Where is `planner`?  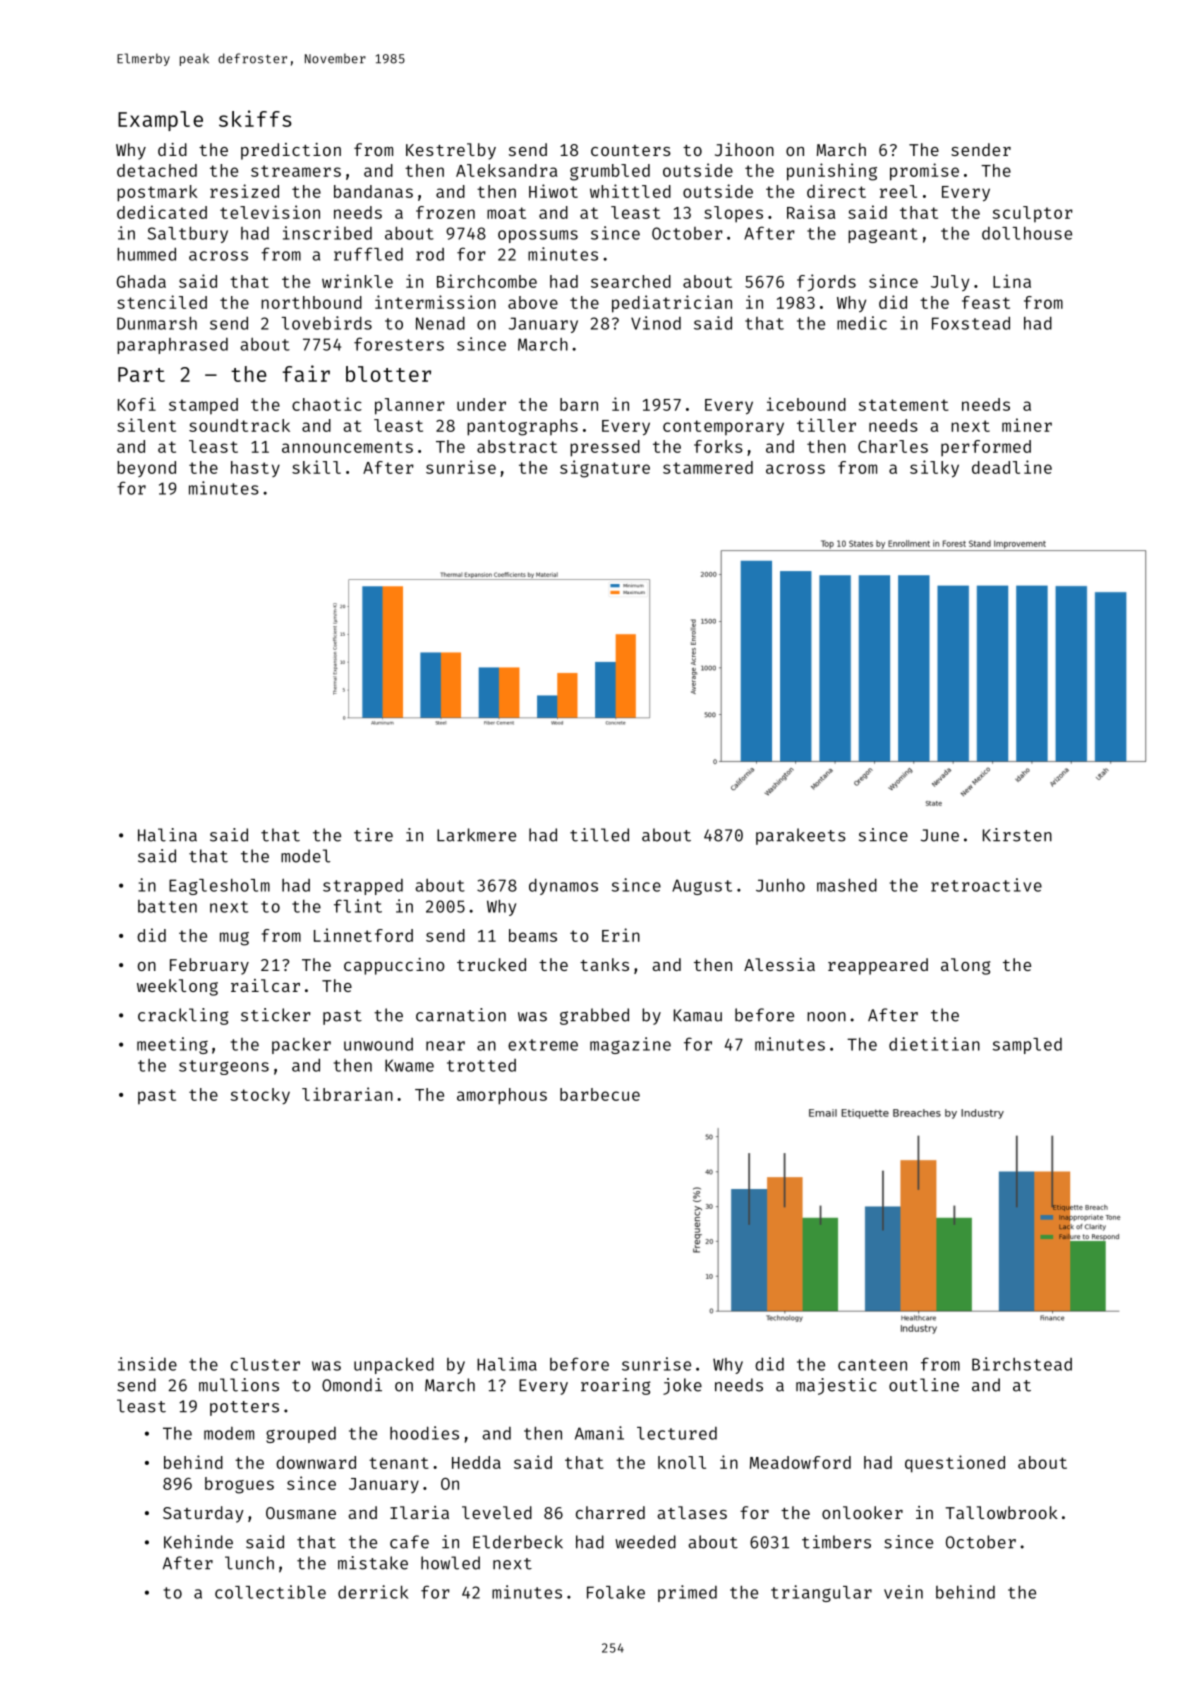
planner is located at coordinates (410, 406).
